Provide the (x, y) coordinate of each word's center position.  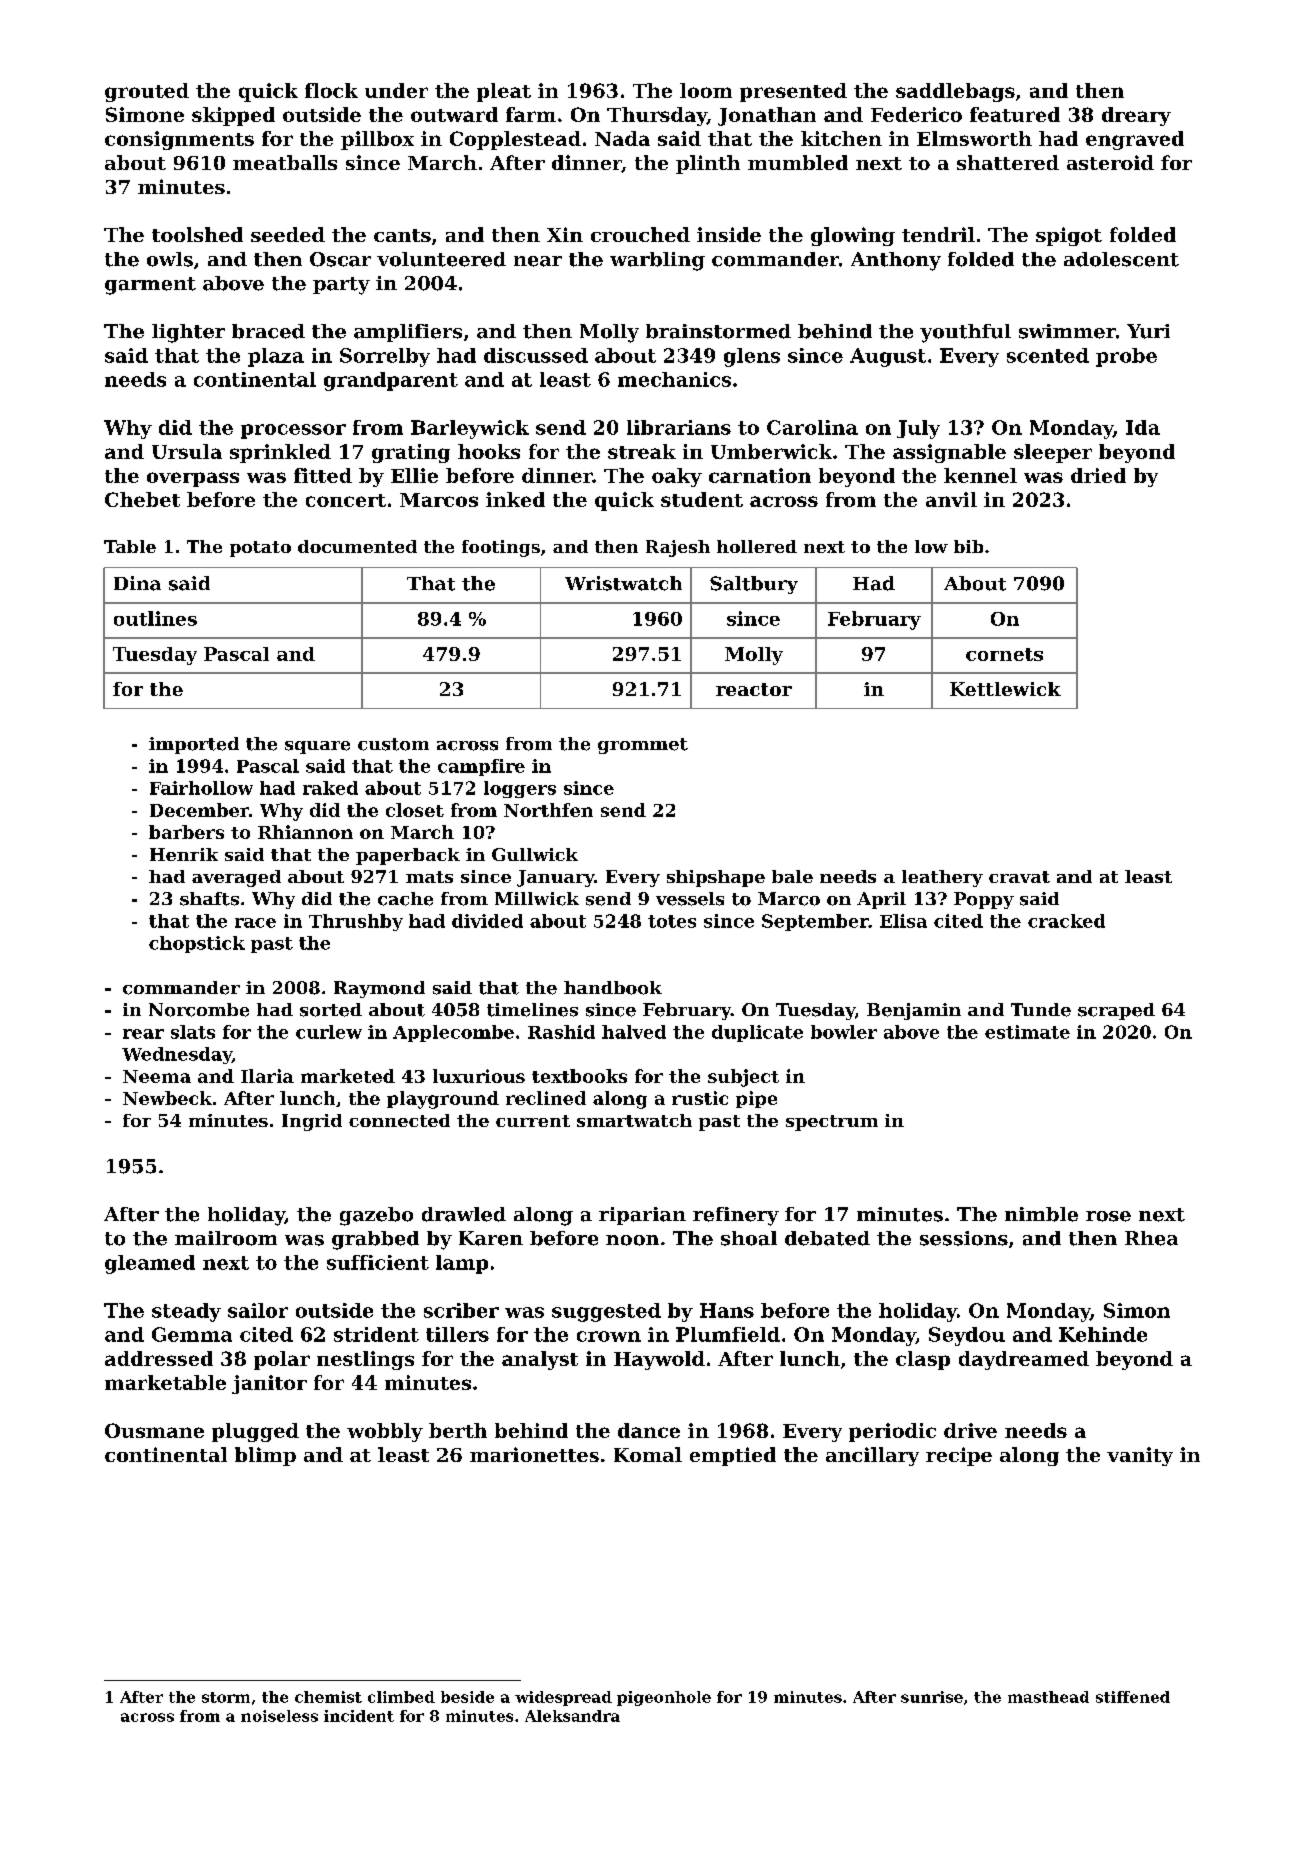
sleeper (1053, 453)
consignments (179, 140)
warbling (657, 261)
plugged (255, 1432)
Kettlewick (1005, 689)
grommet (643, 746)
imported (194, 745)
